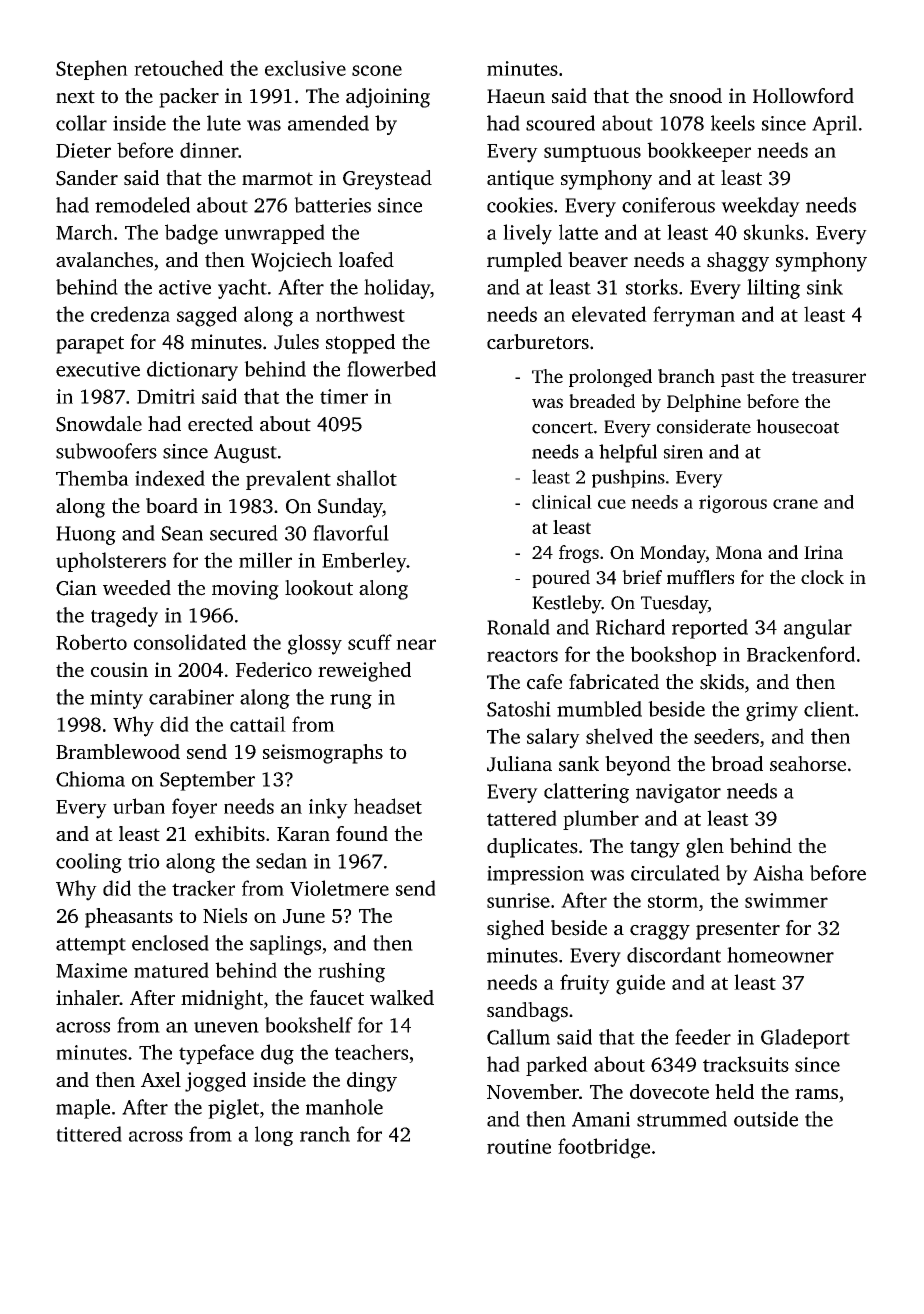 The height and width of the image is (1314, 924). I want to click on scone, so click(377, 70).
